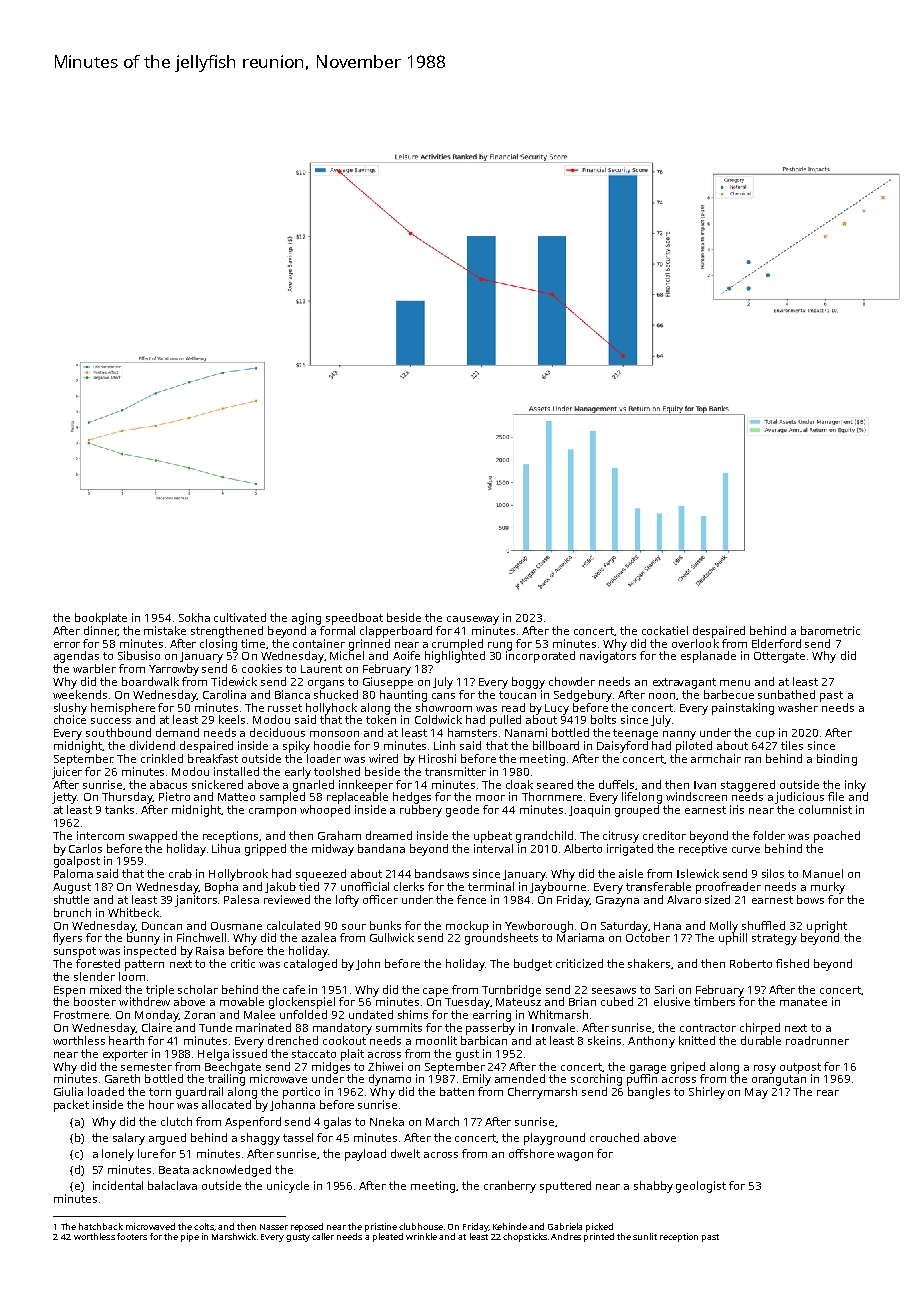 This page has height=1308, width=924. Describe the element at coordinates (779, 1080) in the page. I see `orangutan` at that location.
